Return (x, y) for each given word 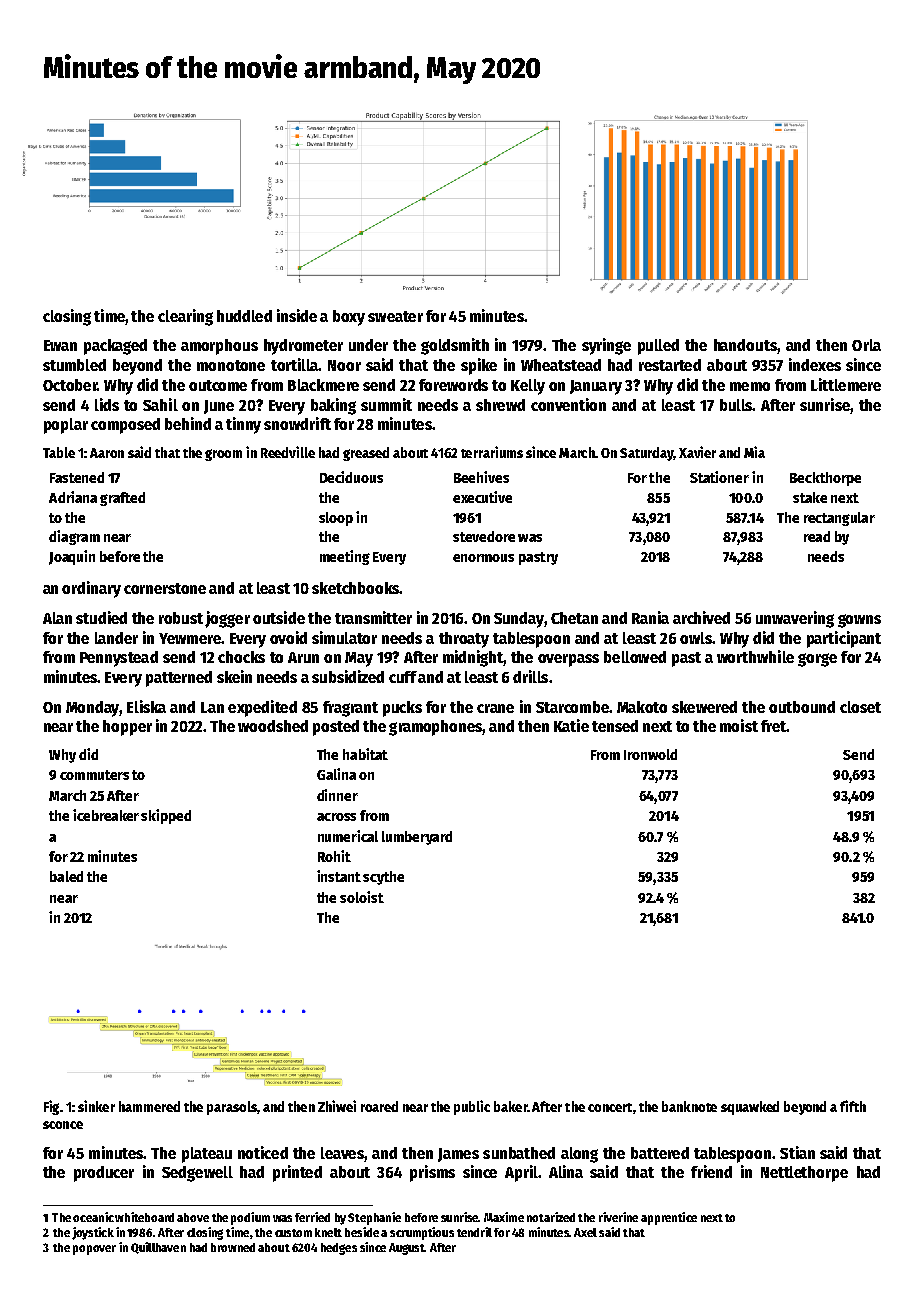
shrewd (500, 405)
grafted (122, 499)
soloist (362, 897)
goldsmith (455, 346)
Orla (866, 345)
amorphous (219, 347)
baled (66, 876)
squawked (750, 1108)
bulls (736, 405)
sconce (63, 1125)
